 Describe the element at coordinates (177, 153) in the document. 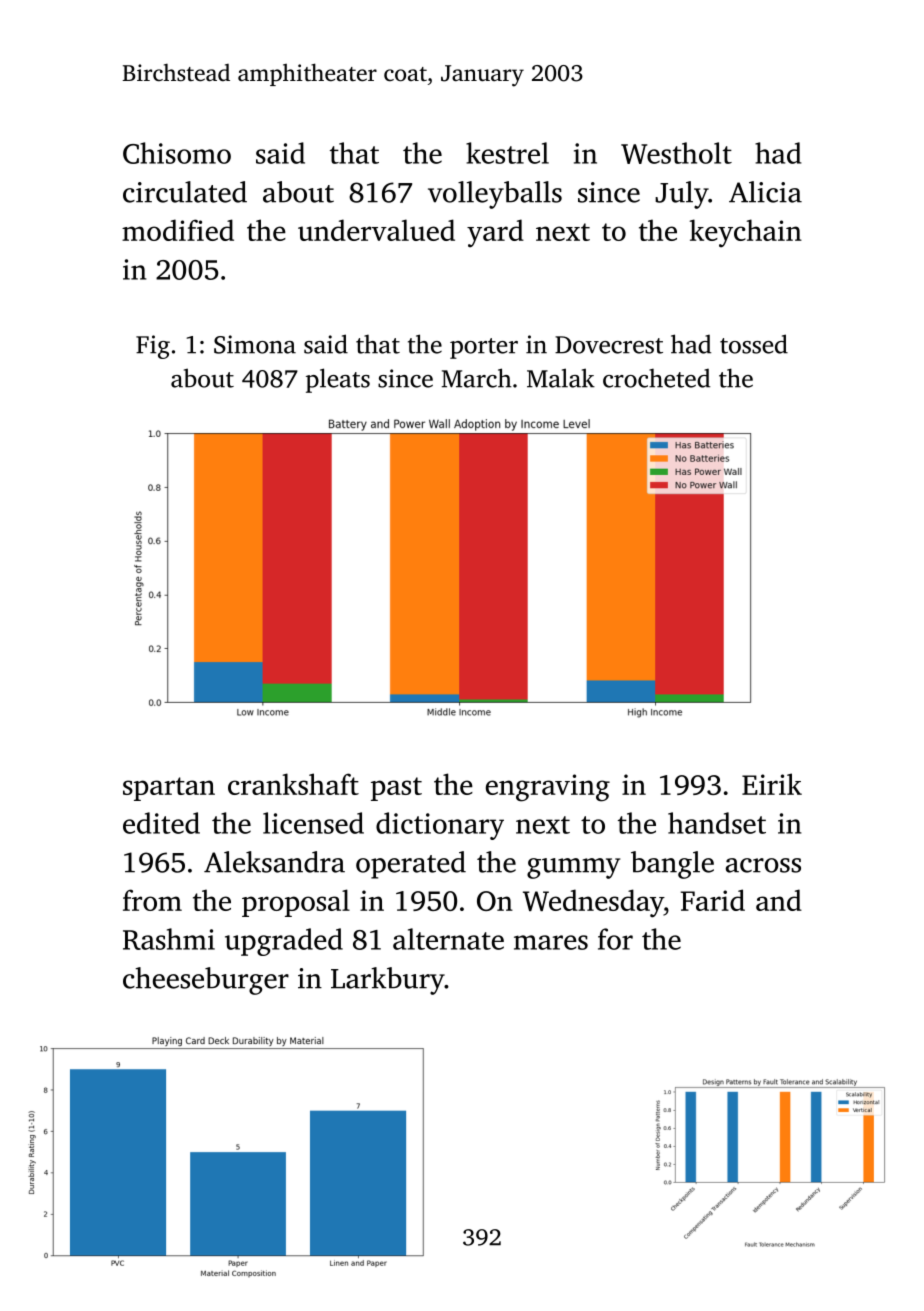

I see `Chisomo` at that location.
